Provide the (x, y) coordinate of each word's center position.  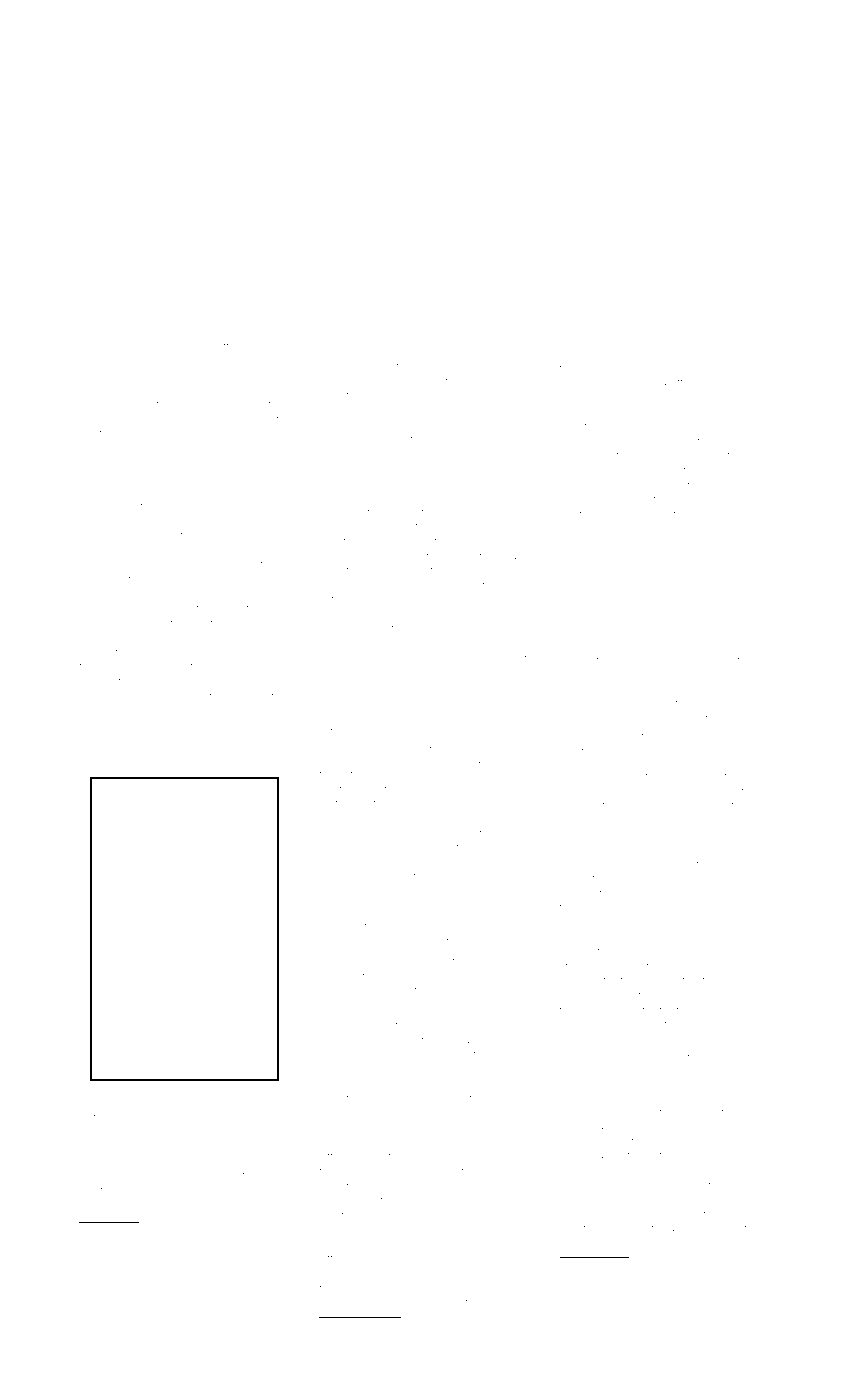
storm (432, 367)
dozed (706, 1011)
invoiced (670, 865)
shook (458, 977)
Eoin (505, 847)
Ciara (93, 346)
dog (409, 588)
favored (98, 666)
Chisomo (690, 353)
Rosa (99, 1328)
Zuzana (248, 1102)
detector (638, 661)
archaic (344, 1329)
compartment (197, 766)
